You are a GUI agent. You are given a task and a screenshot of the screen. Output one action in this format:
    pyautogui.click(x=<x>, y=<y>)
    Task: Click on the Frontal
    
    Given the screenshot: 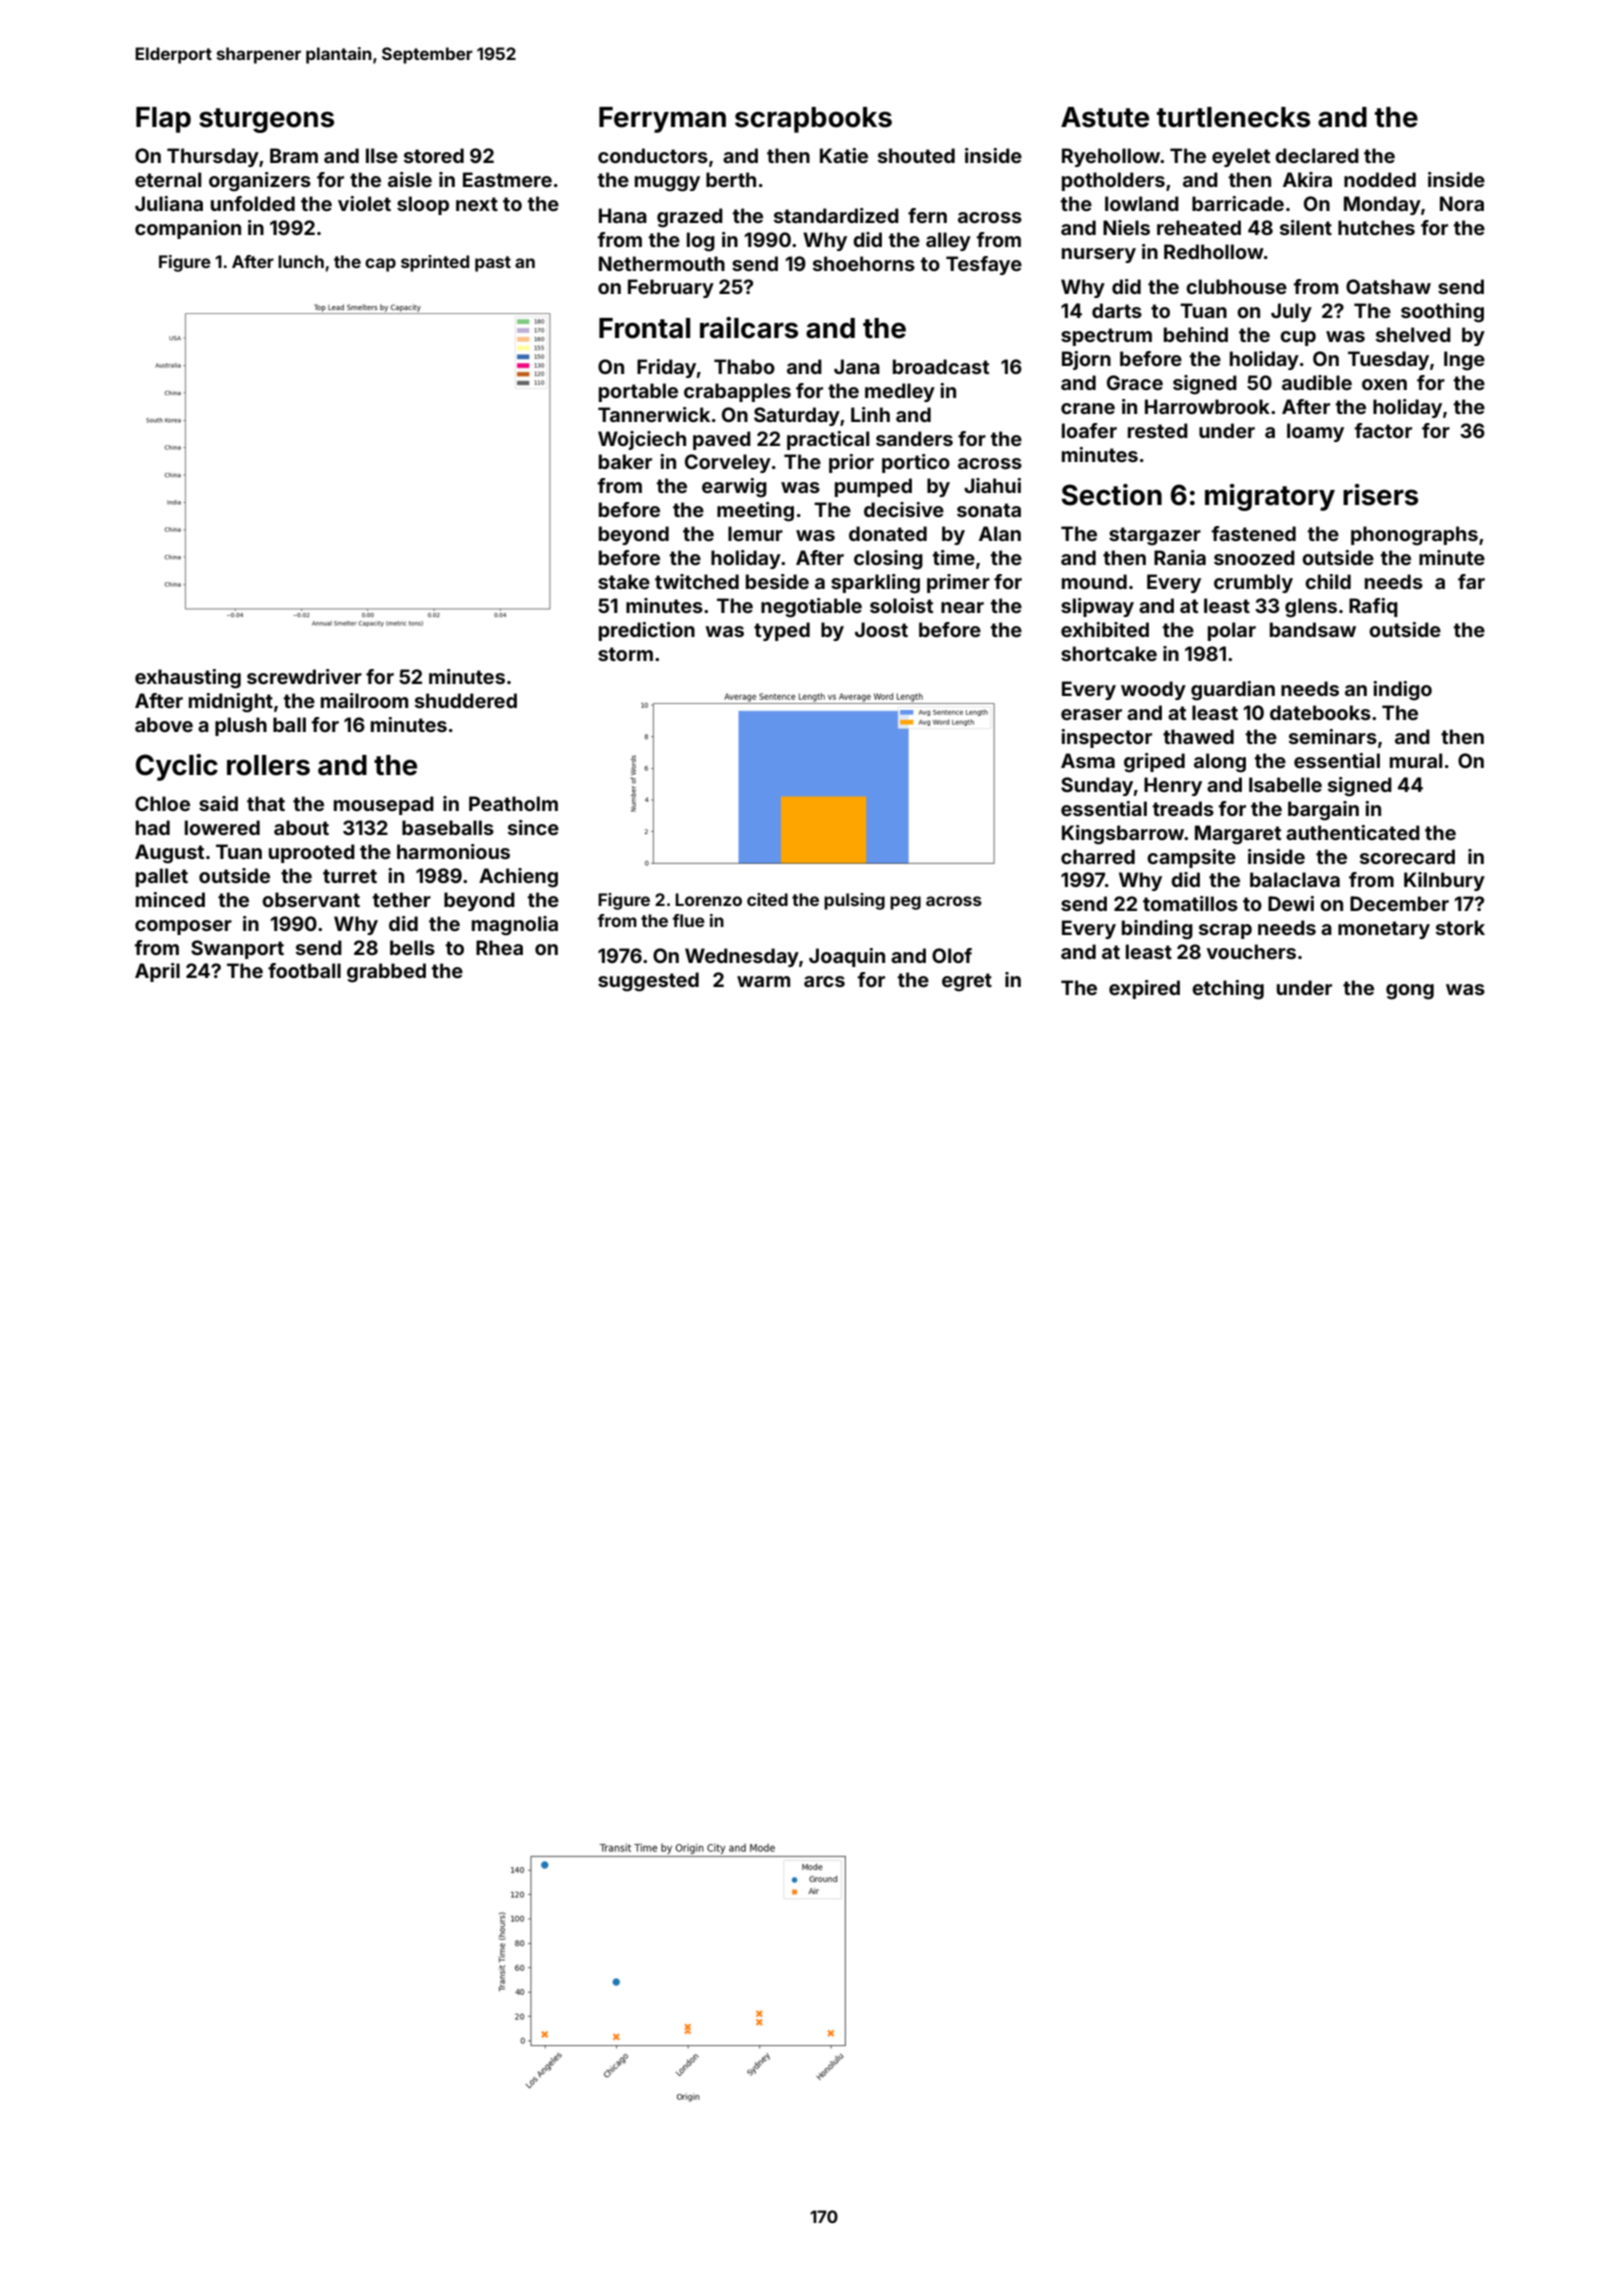 What is the action you would take?
    pyautogui.click(x=644, y=328)
